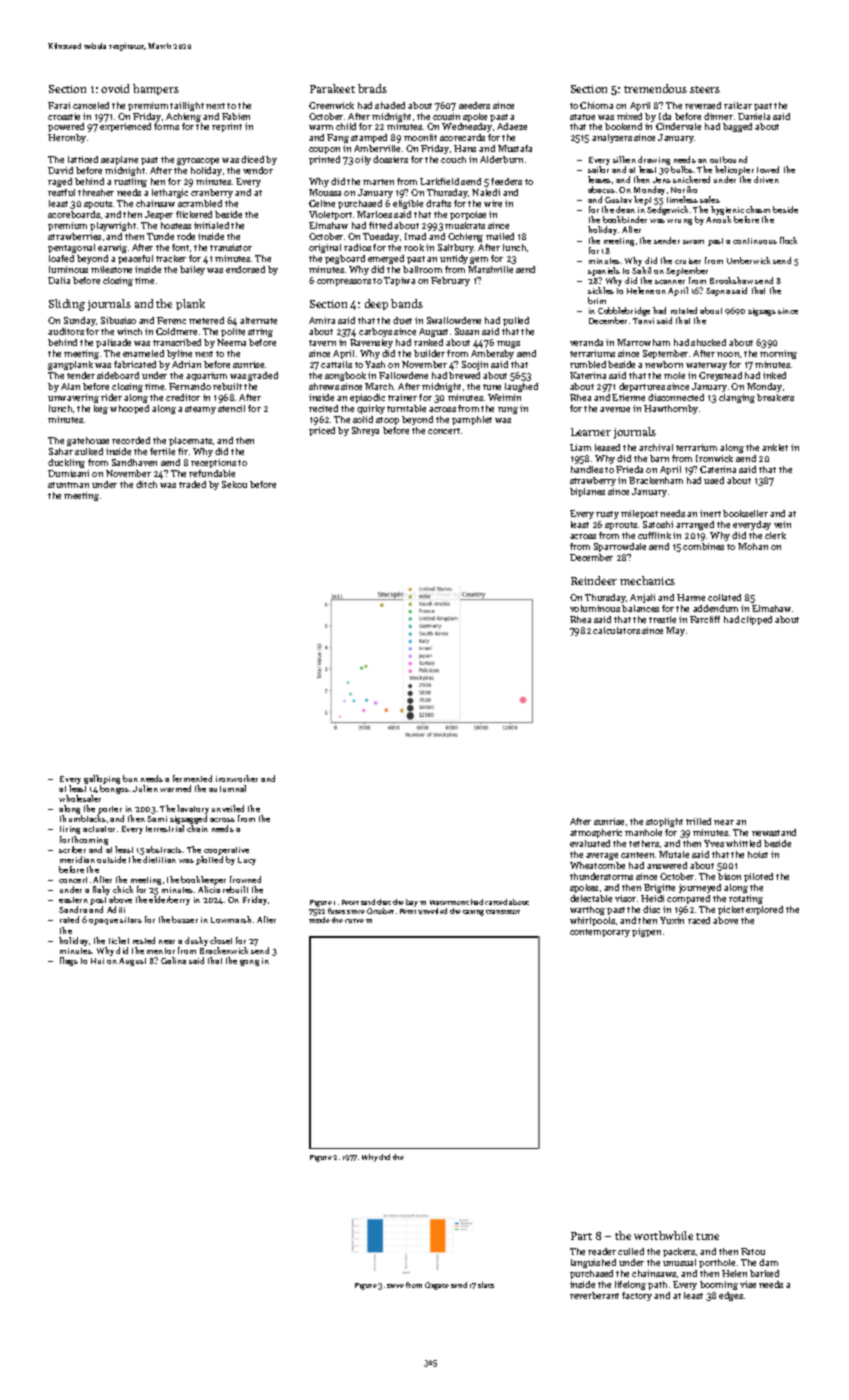 The width and height of the screenshot is (849, 1400). Describe the element at coordinates (173, 960) in the screenshot. I see `Galina` at that location.
